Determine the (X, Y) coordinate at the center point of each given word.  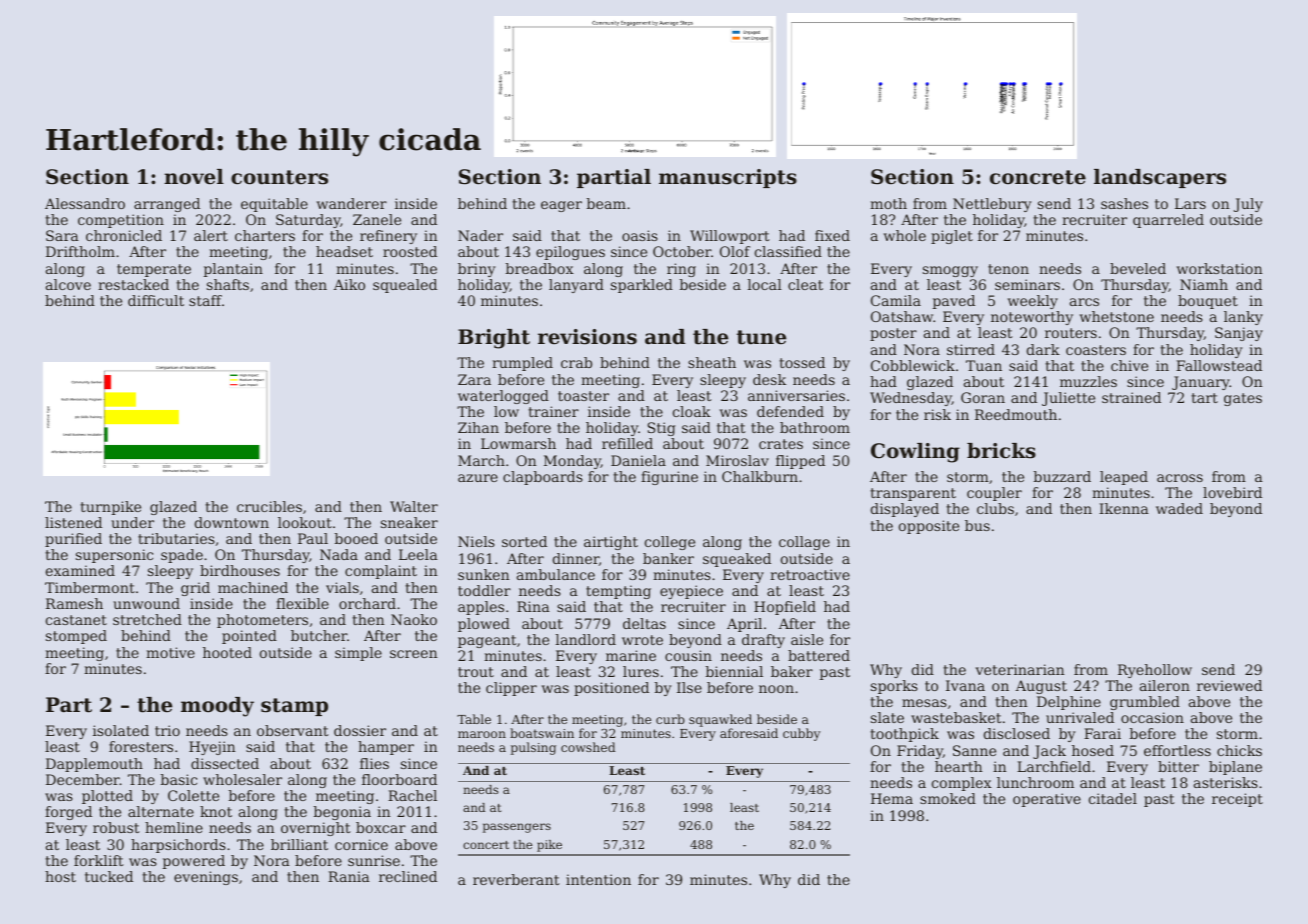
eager (561, 206)
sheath (712, 362)
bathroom (815, 427)
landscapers (1160, 178)
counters (279, 177)
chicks (1239, 750)
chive (1129, 365)
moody (217, 707)
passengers (517, 828)
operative (1047, 800)
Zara (474, 379)
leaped (1124, 478)
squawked (720, 720)
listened (73, 522)
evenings (206, 878)
